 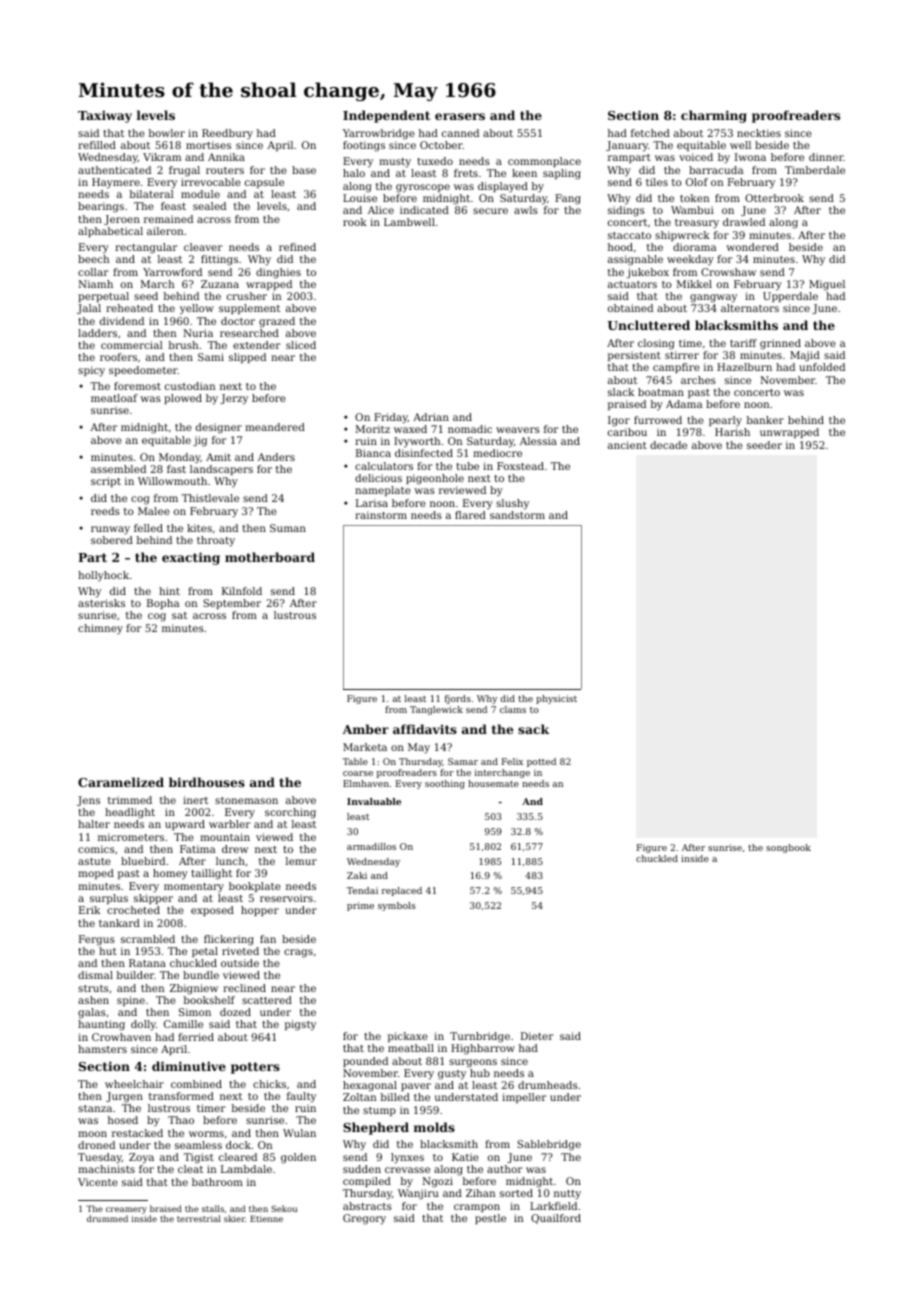 I want to click on galas, so click(x=92, y=1013).
